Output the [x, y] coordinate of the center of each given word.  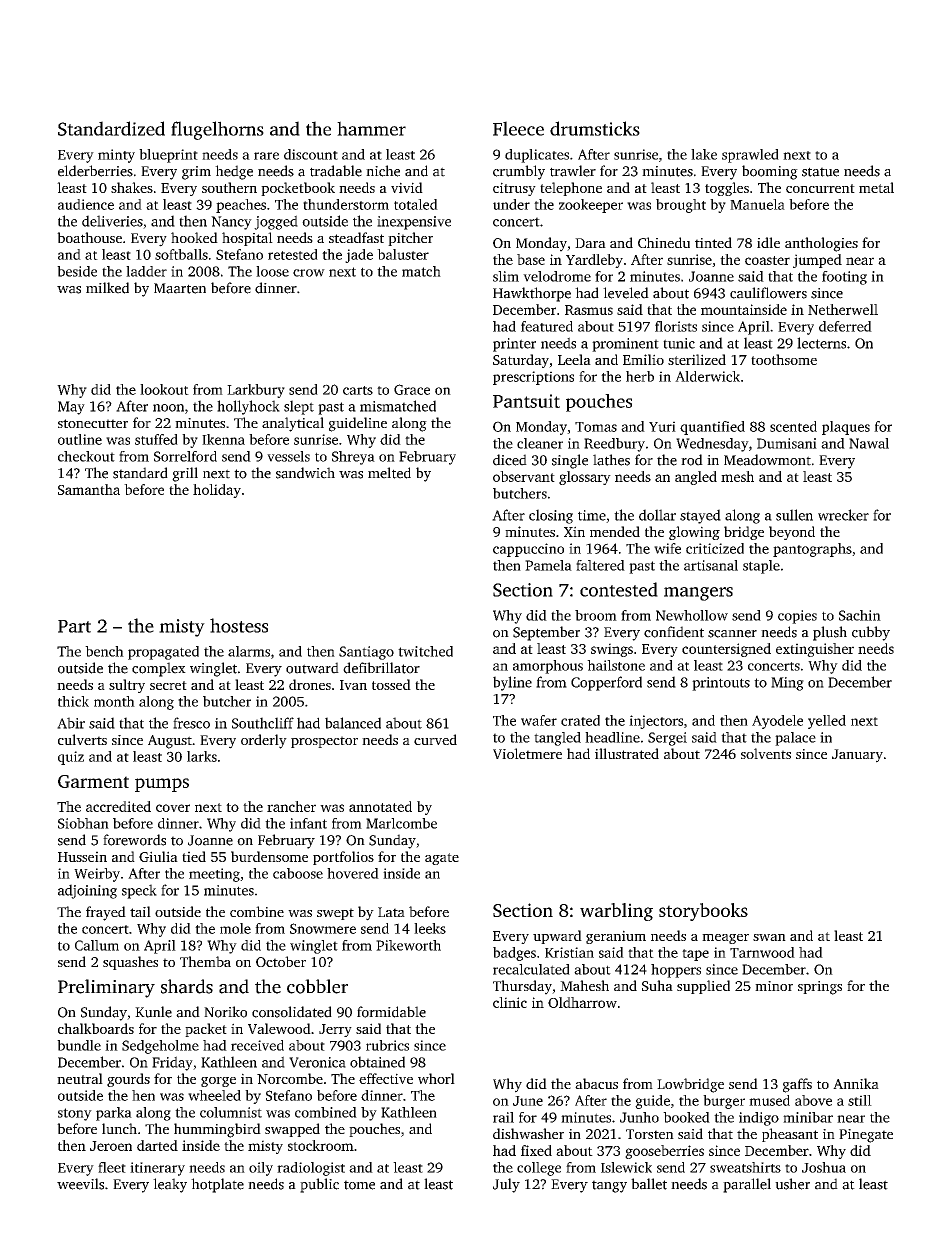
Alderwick [707, 376]
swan [769, 937]
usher [792, 1184]
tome [359, 1185]
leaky [170, 1185]
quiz [71, 758]
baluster [403, 254]
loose [272, 271]
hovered [353, 873]
